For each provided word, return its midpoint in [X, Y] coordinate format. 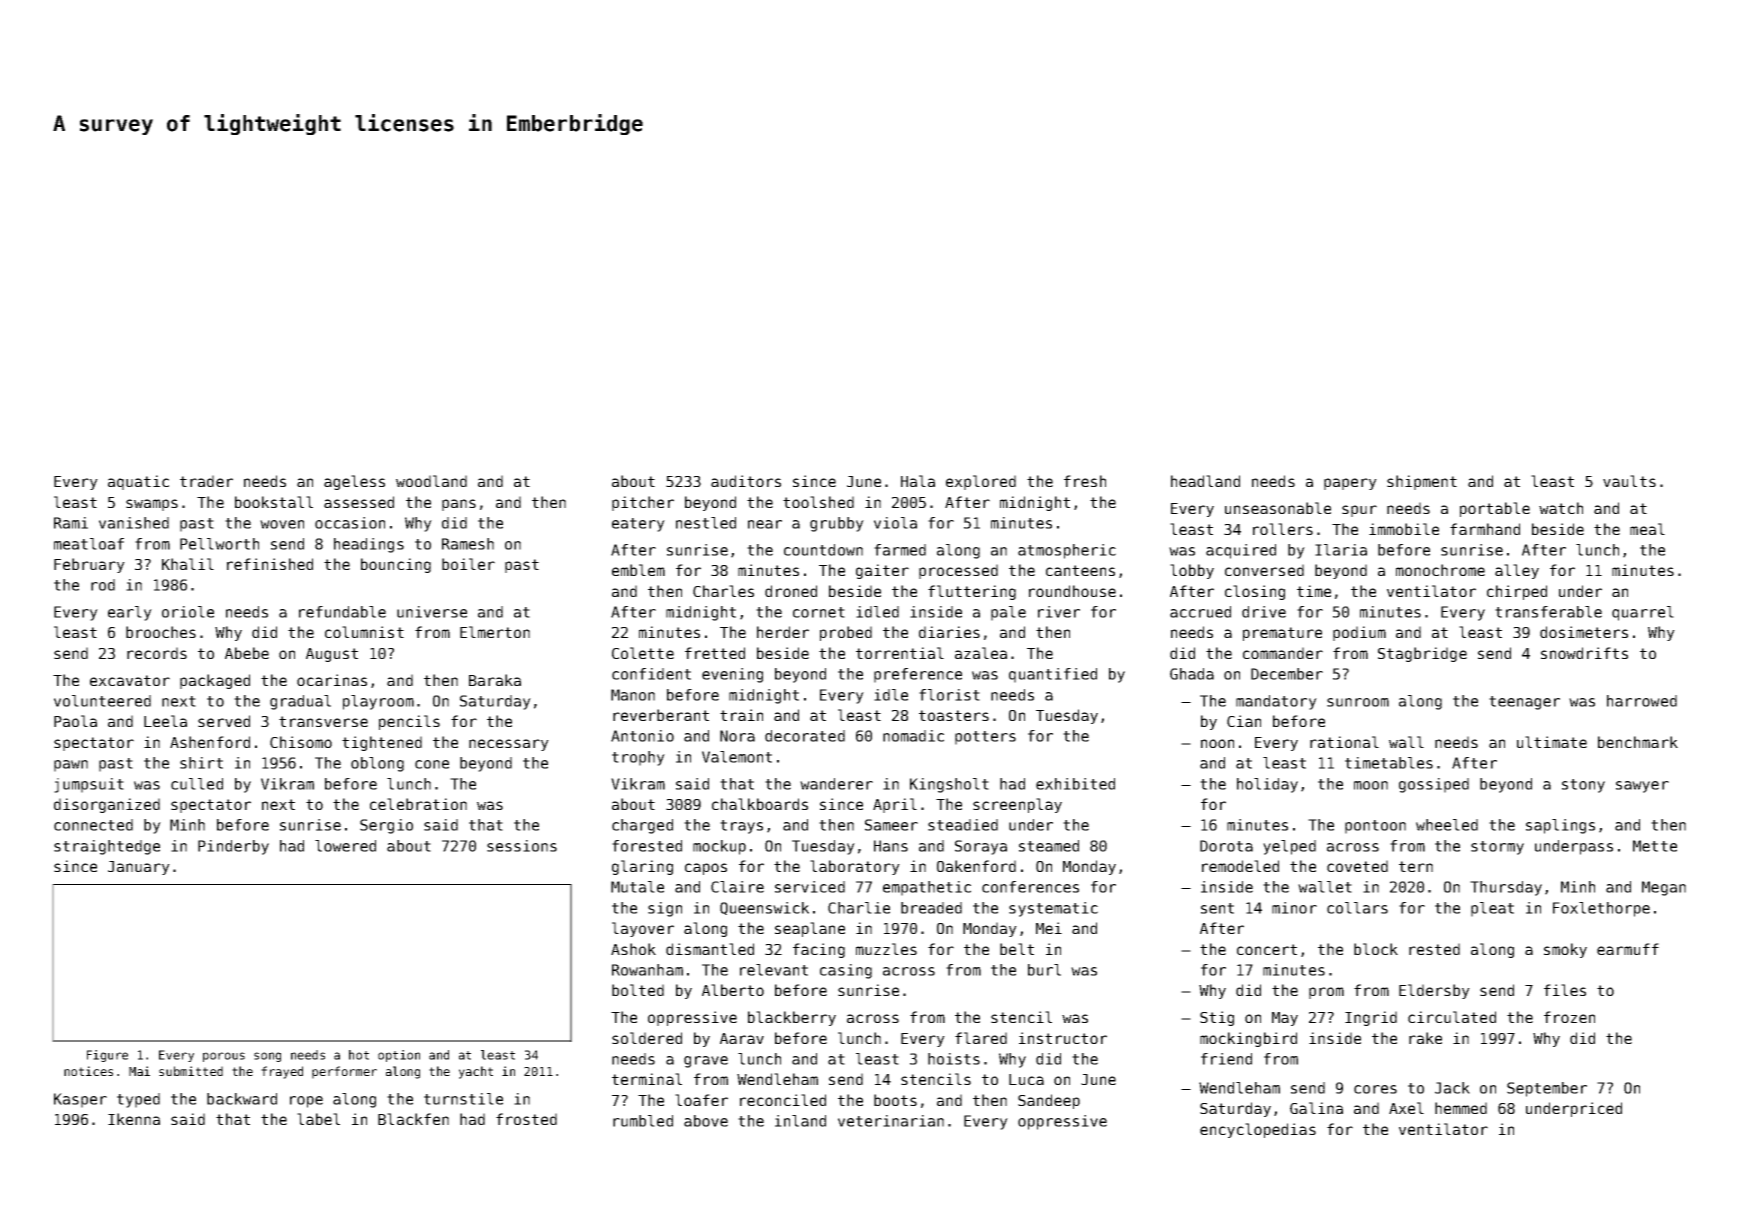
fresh [1085, 481]
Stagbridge [1422, 654]
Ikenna [134, 1119]
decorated [805, 736]
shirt [201, 763]
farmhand [1485, 529]
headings [369, 545]
